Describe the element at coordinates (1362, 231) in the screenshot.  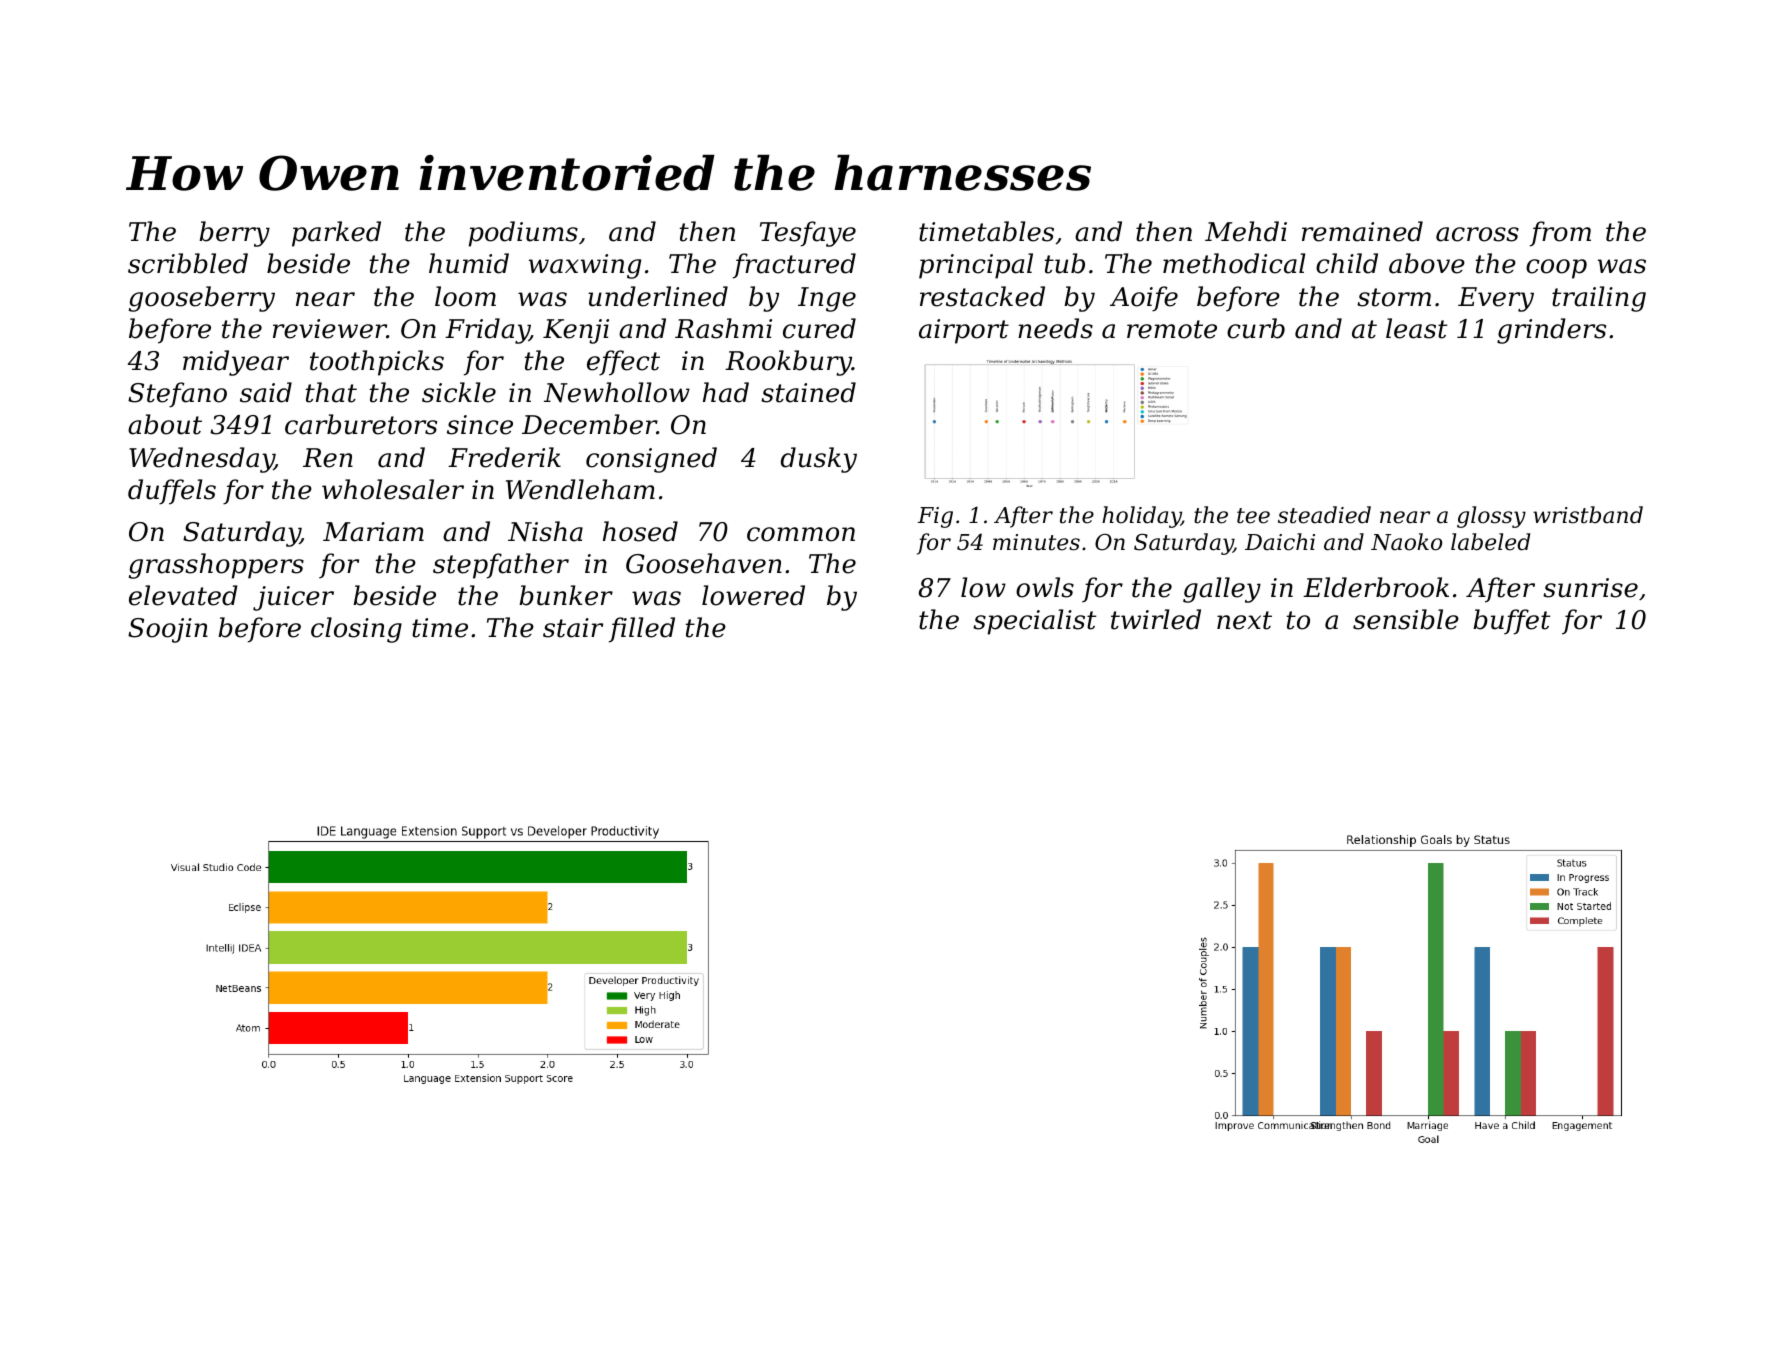
I see `remained` at that location.
